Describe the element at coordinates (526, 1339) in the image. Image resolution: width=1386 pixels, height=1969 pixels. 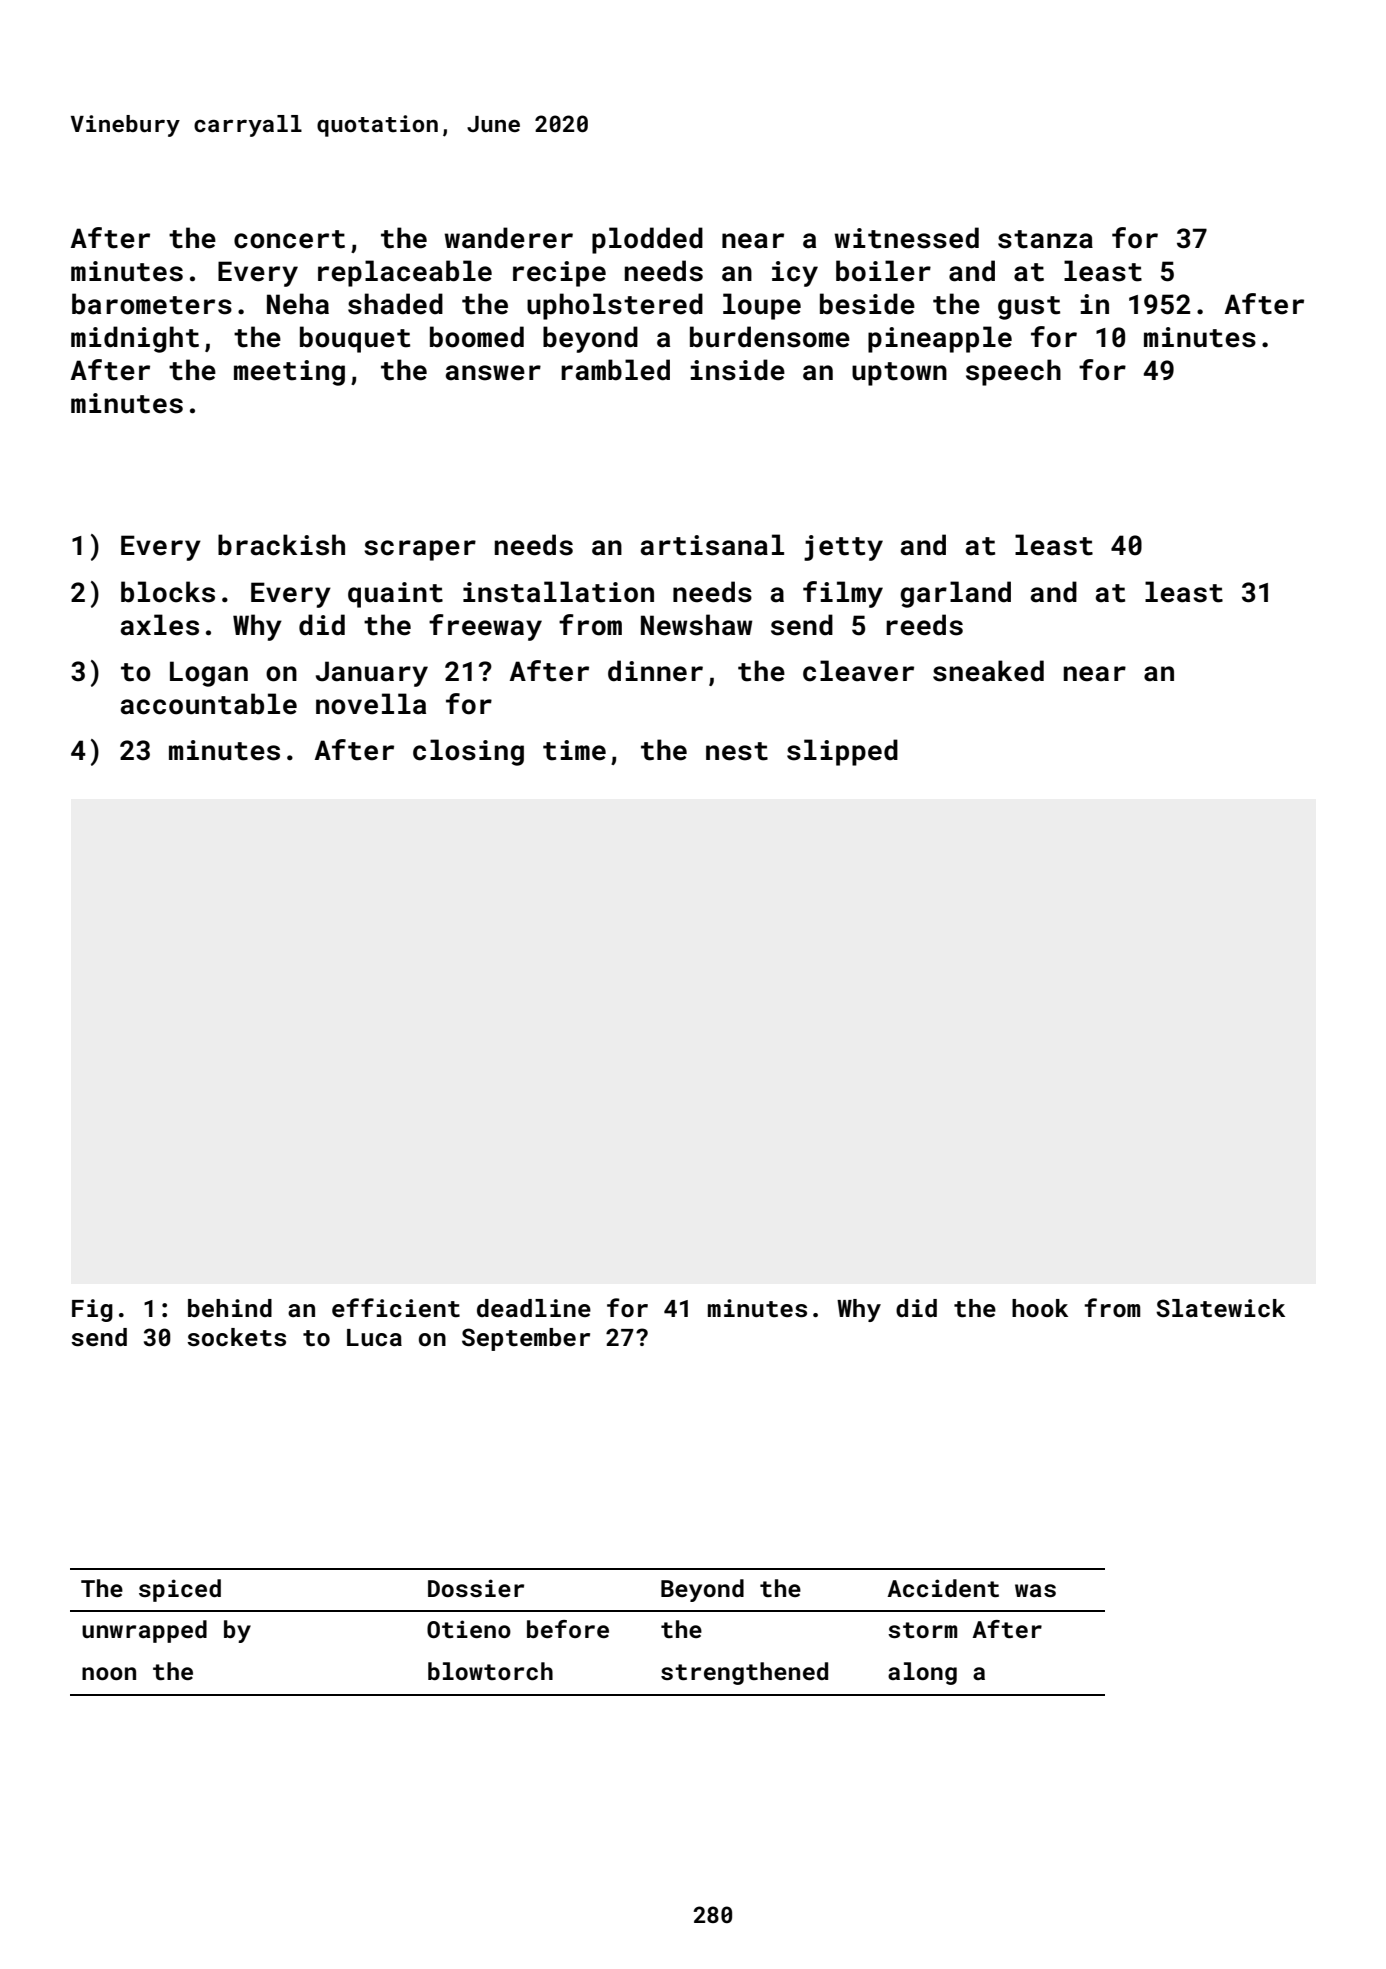
I see `September` at that location.
